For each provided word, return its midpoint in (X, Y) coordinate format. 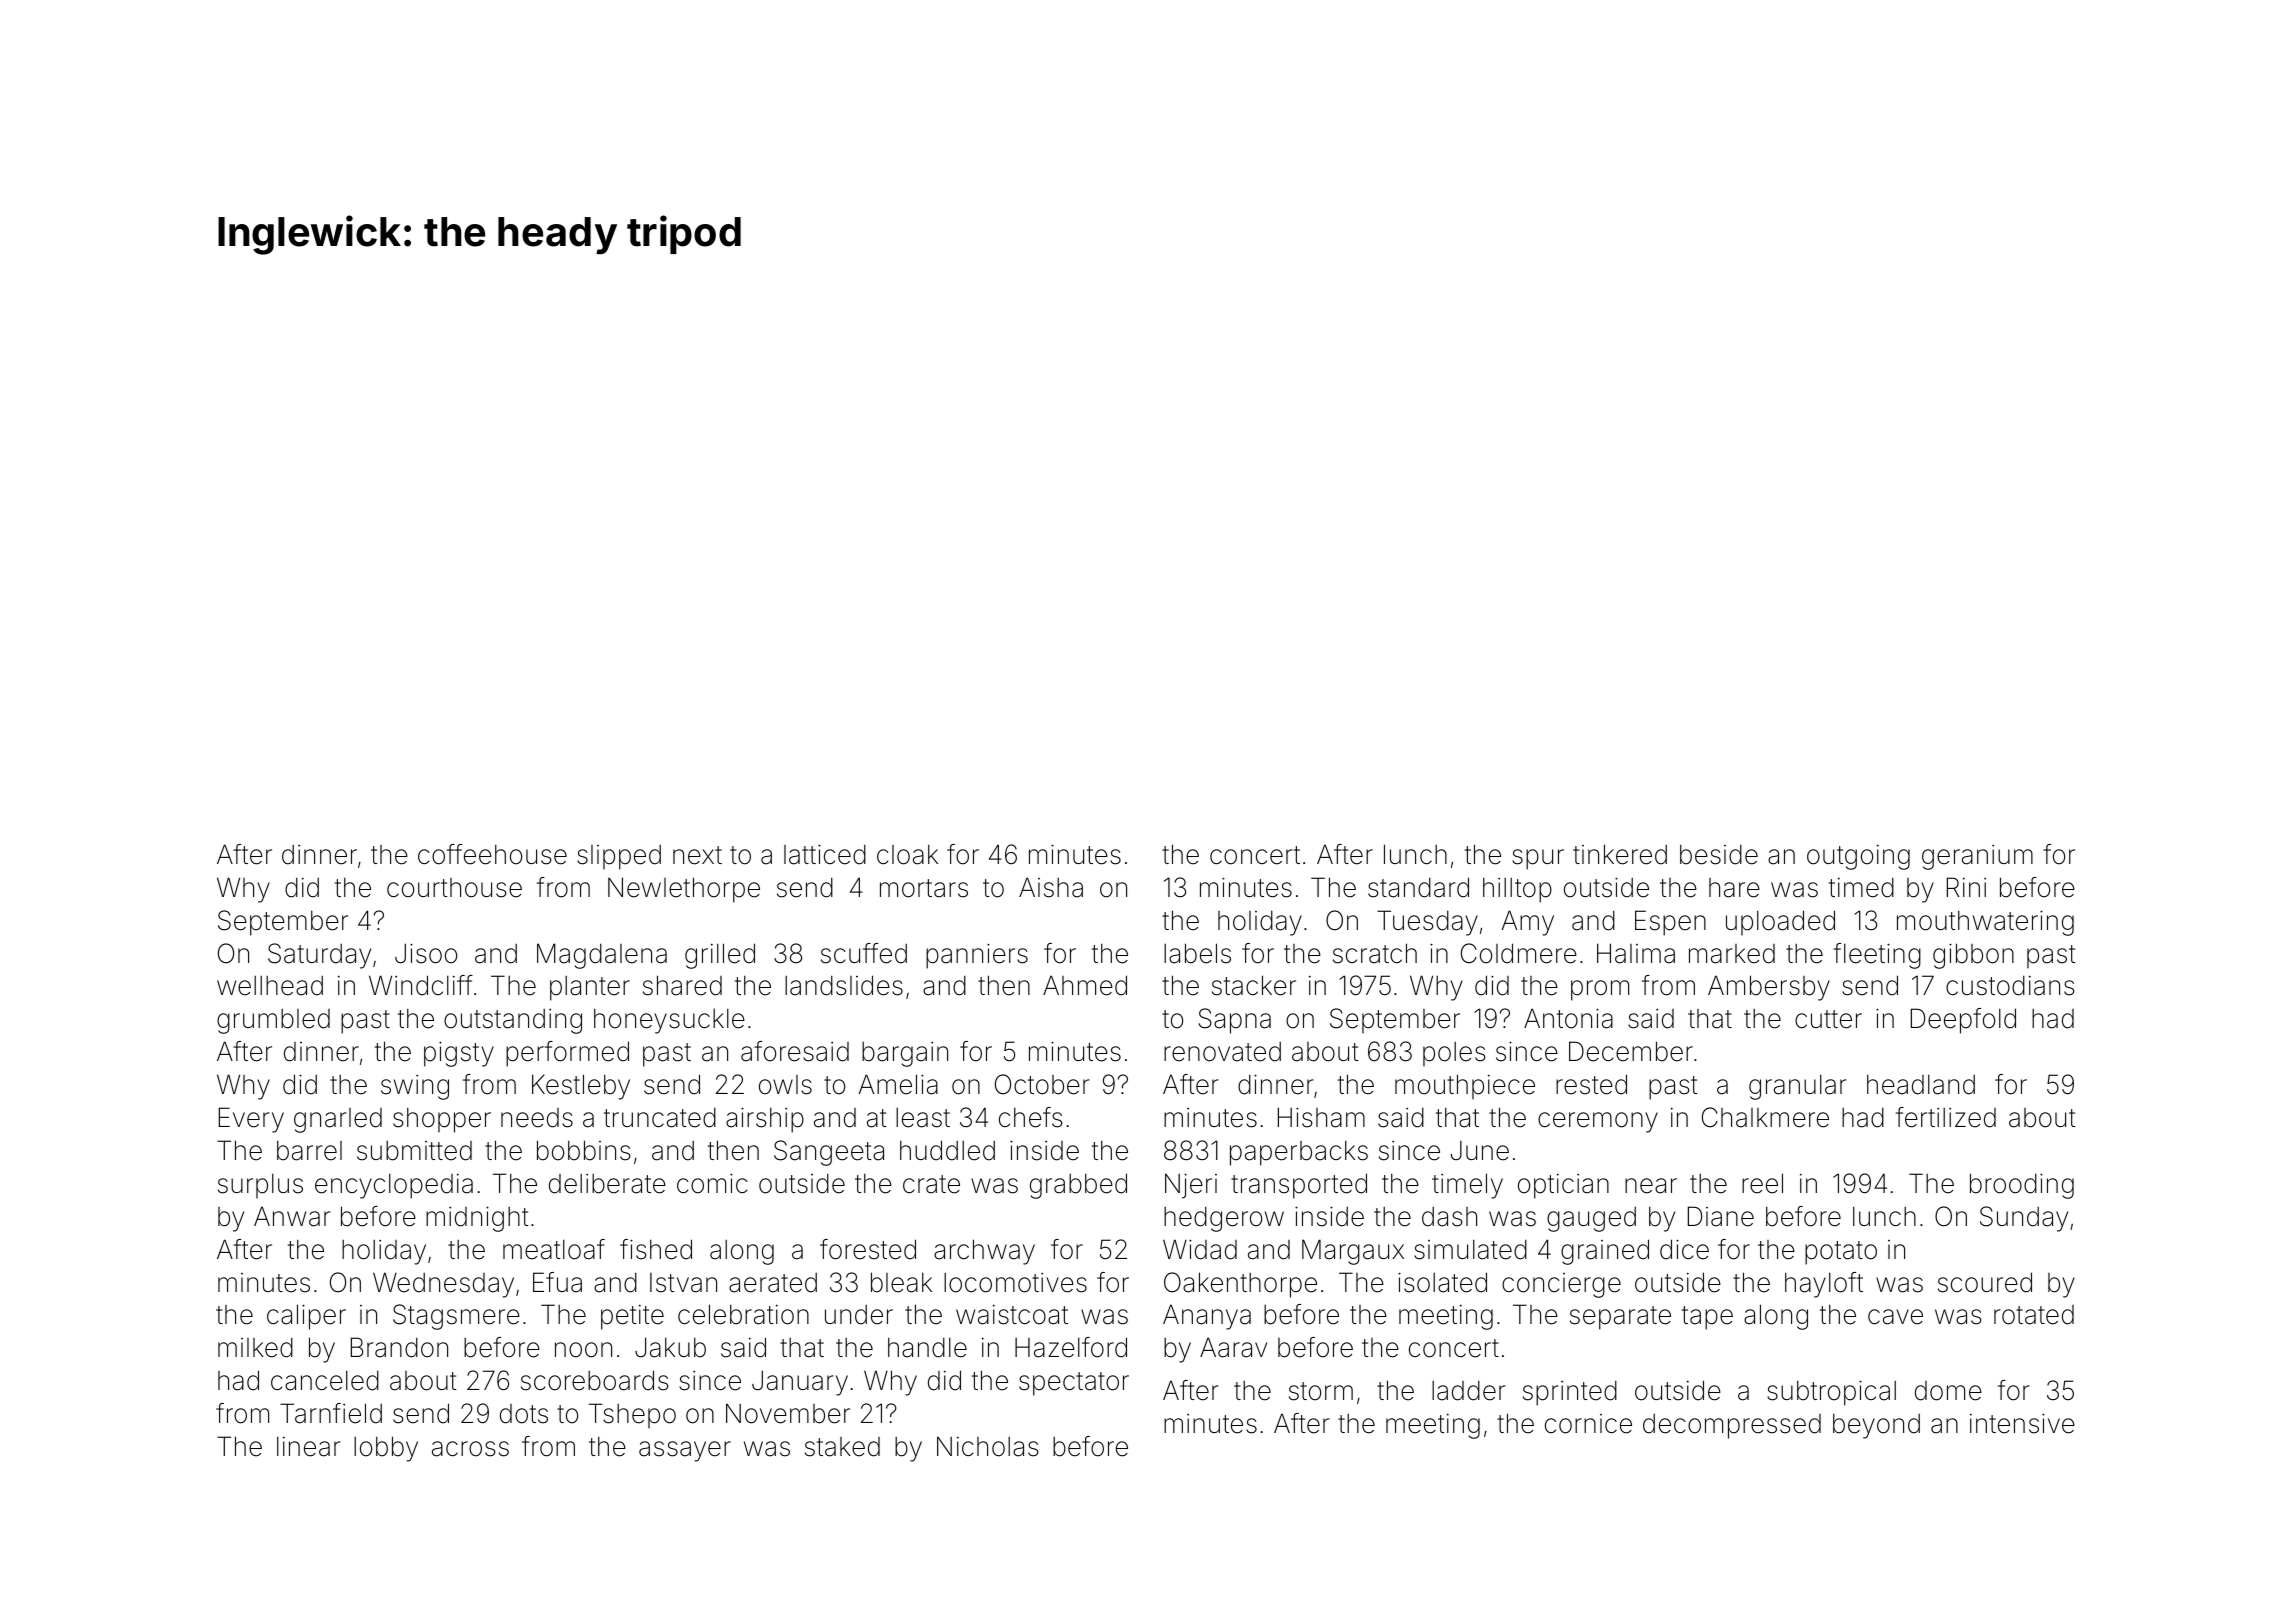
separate (1620, 1318)
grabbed (1078, 1186)
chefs (1031, 1117)
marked (1732, 954)
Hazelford (1071, 1347)
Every (251, 1120)
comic (712, 1183)
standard (1418, 887)
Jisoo (426, 953)
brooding (2022, 1186)
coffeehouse (492, 854)
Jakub (670, 1347)
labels (1197, 953)
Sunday (2024, 1219)
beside (1719, 854)
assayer (685, 1451)
